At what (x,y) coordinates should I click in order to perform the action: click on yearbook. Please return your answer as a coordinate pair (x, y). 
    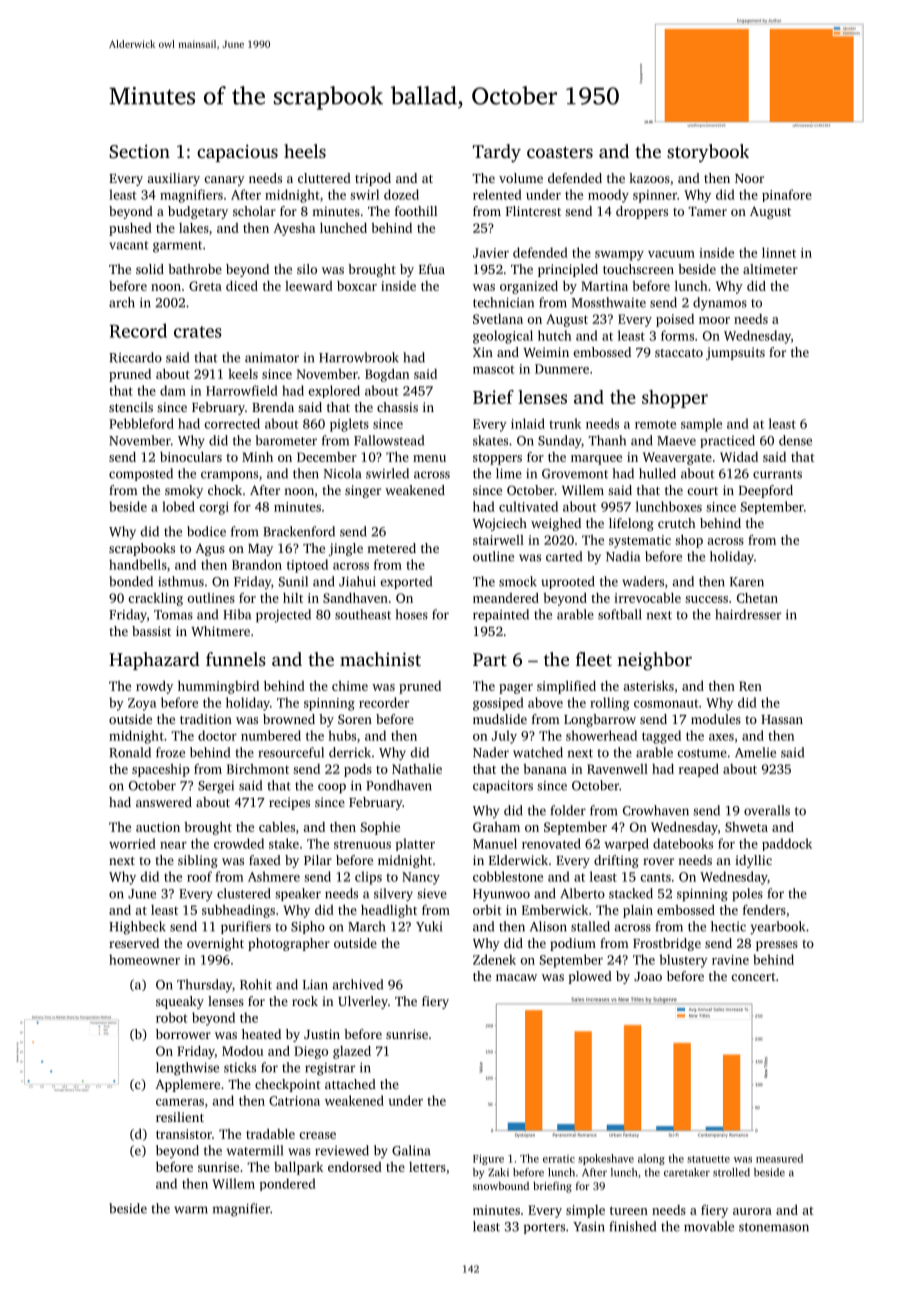
    Looking at the image, I should click on (777, 928).
